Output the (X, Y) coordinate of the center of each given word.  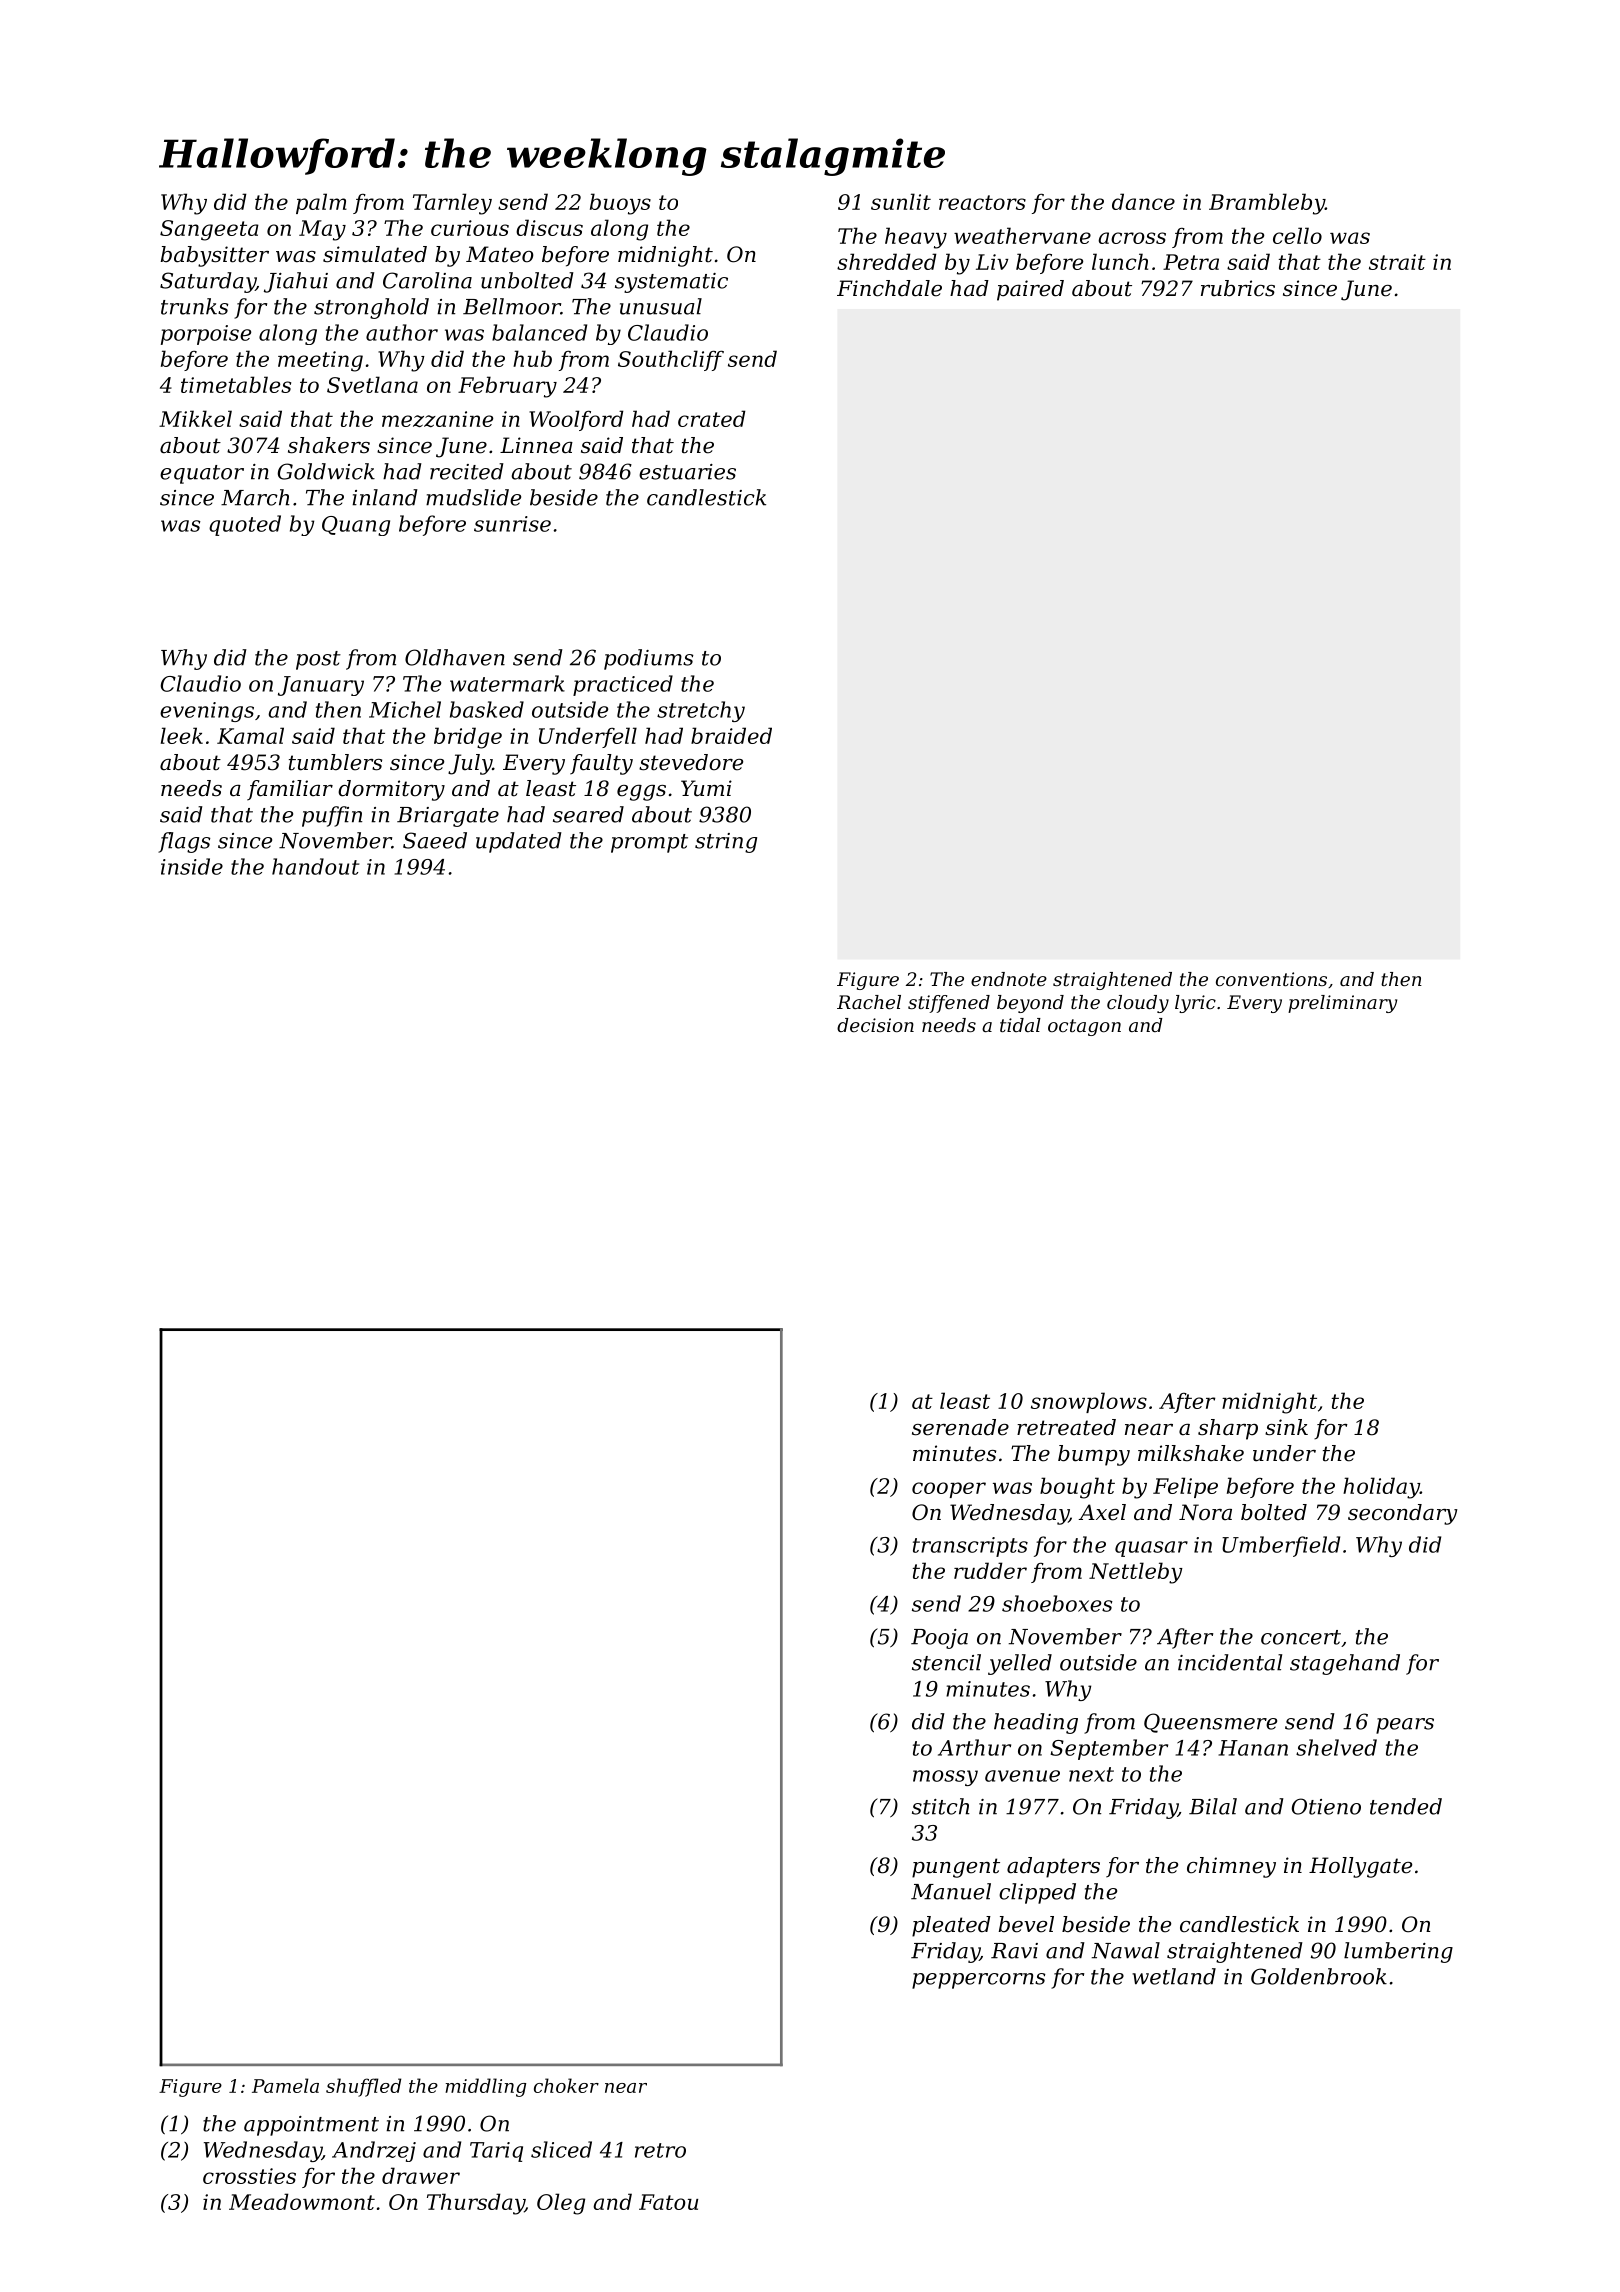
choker (566, 2085)
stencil (946, 1662)
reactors (982, 202)
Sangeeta (209, 230)
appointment (311, 2126)
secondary (1403, 1514)
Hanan (1253, 1748)
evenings (207, 712)
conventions (1271, 979)
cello (1297, 235)
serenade (960, 1427)
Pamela (285, 2085)
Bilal (1213, 1806)
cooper (949, 1490)
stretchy (701, 711)
